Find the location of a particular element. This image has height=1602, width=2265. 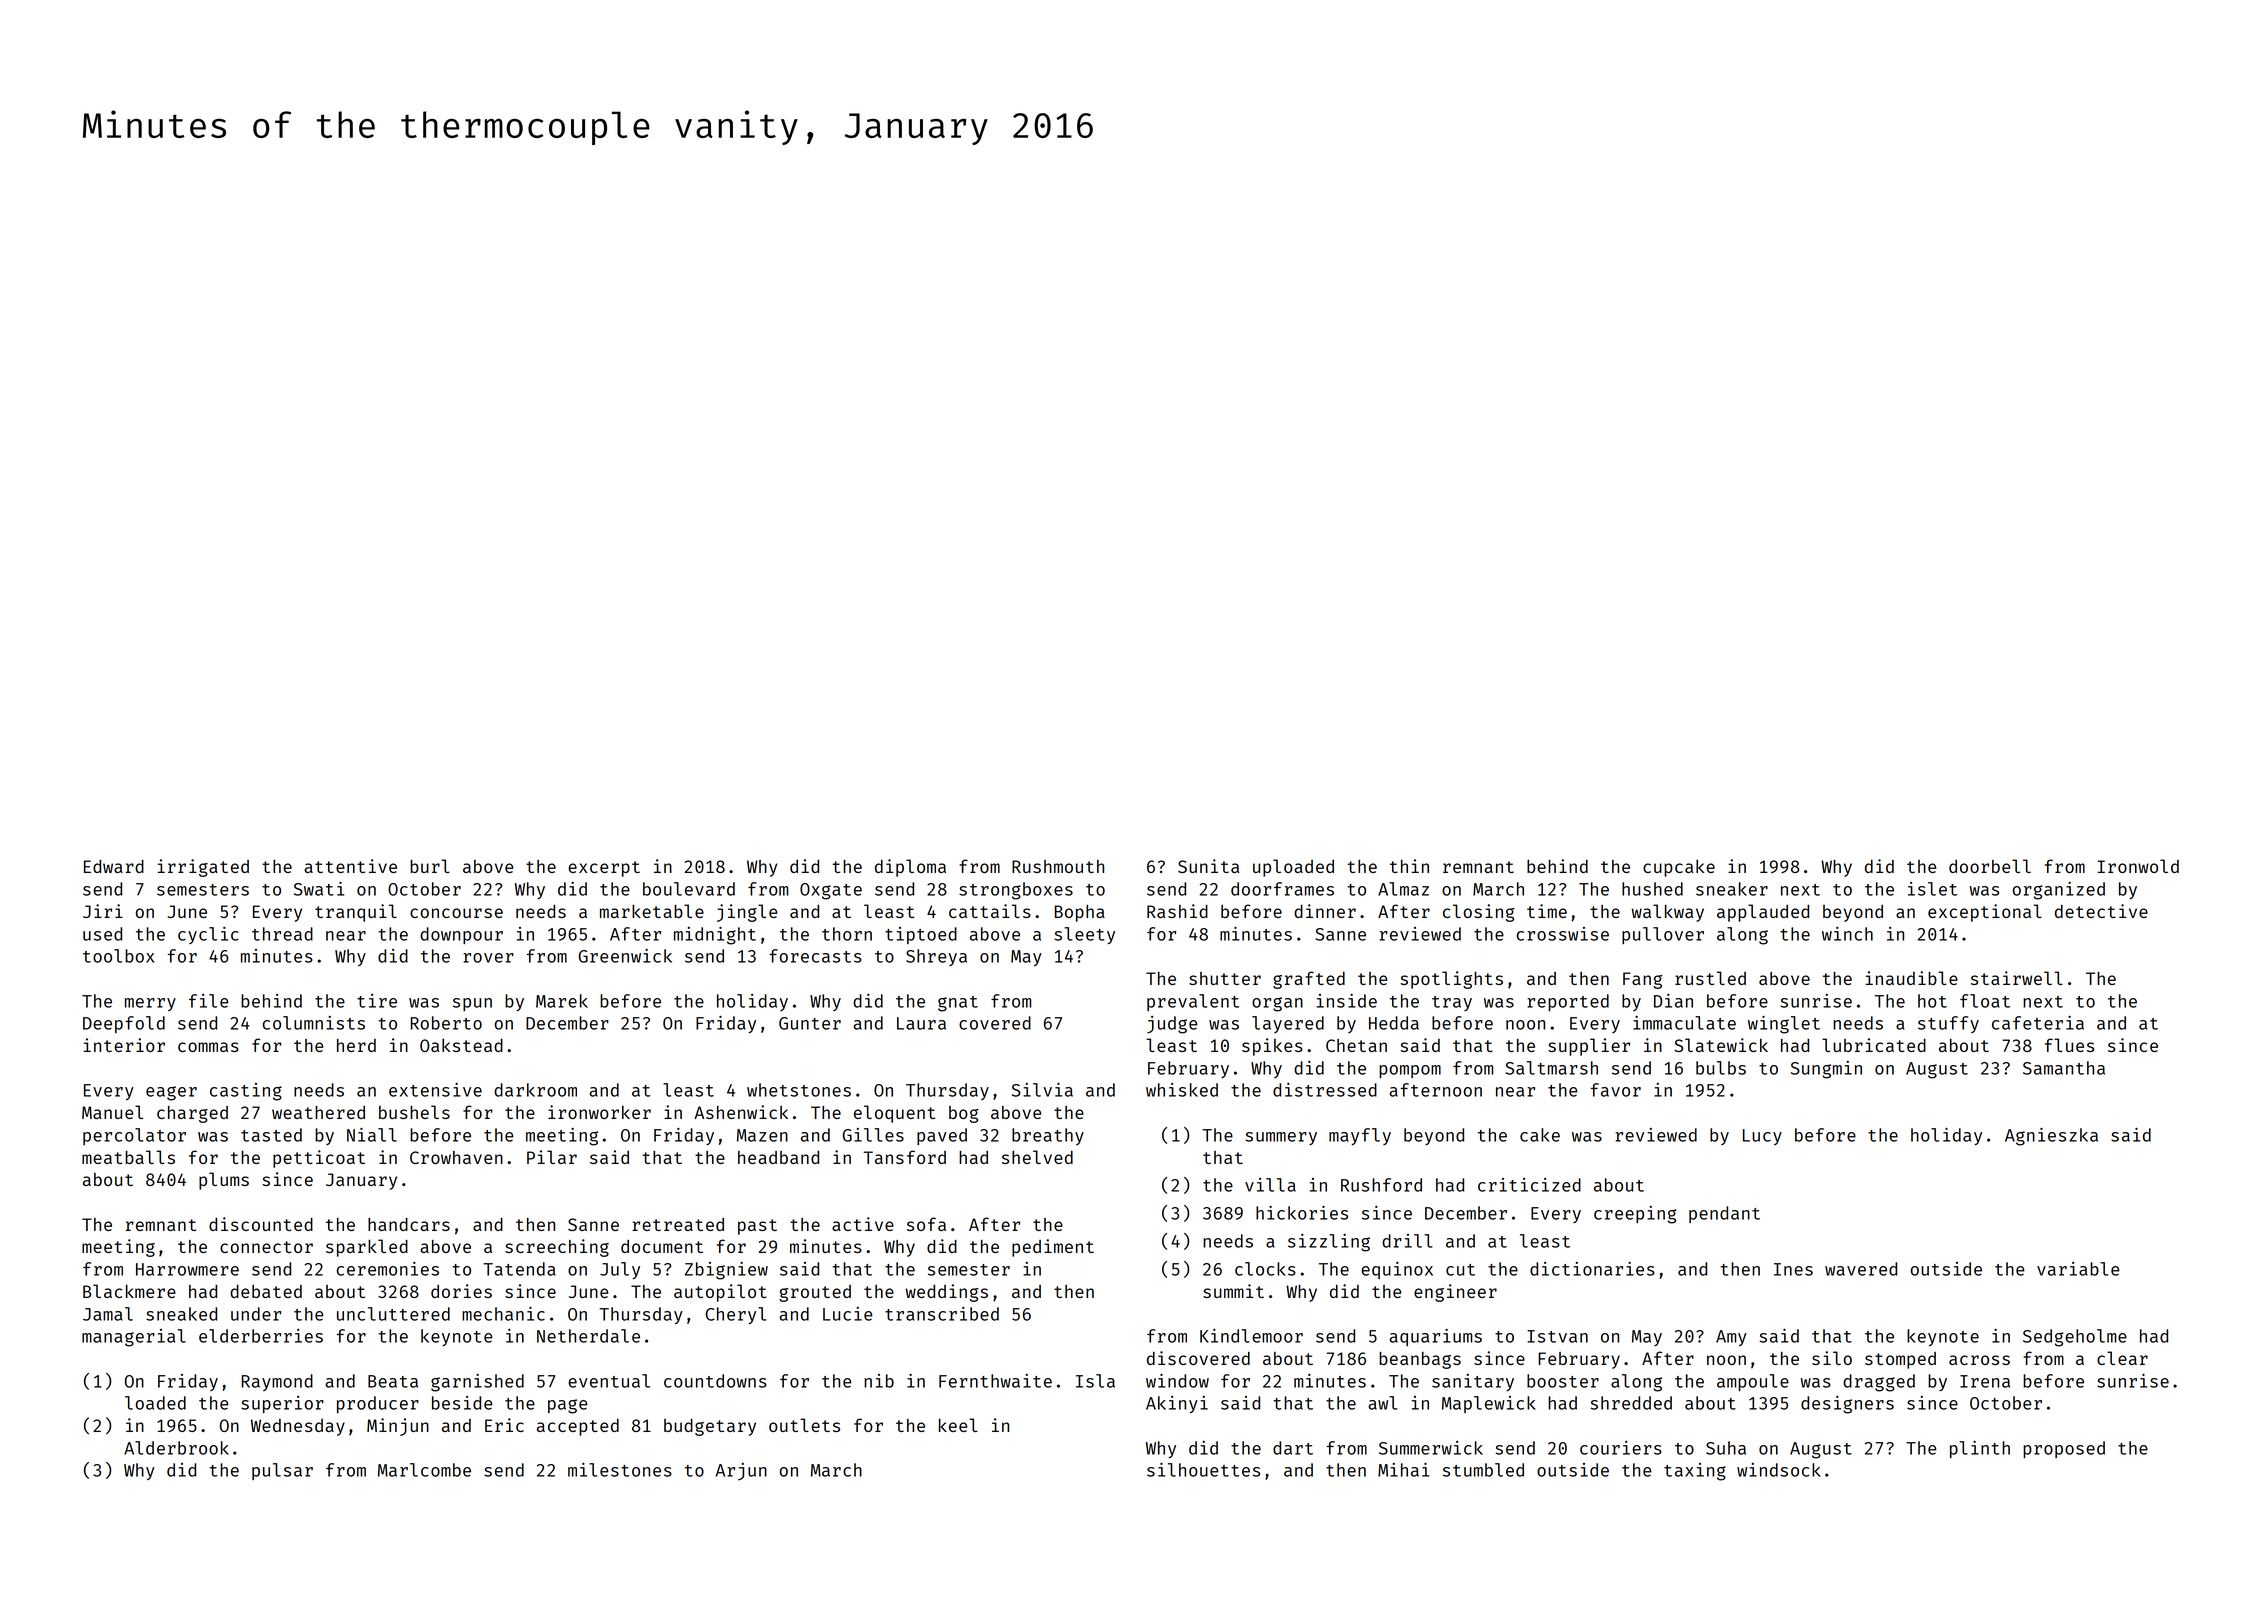

summery is located at coordinates (1281, 1138).
